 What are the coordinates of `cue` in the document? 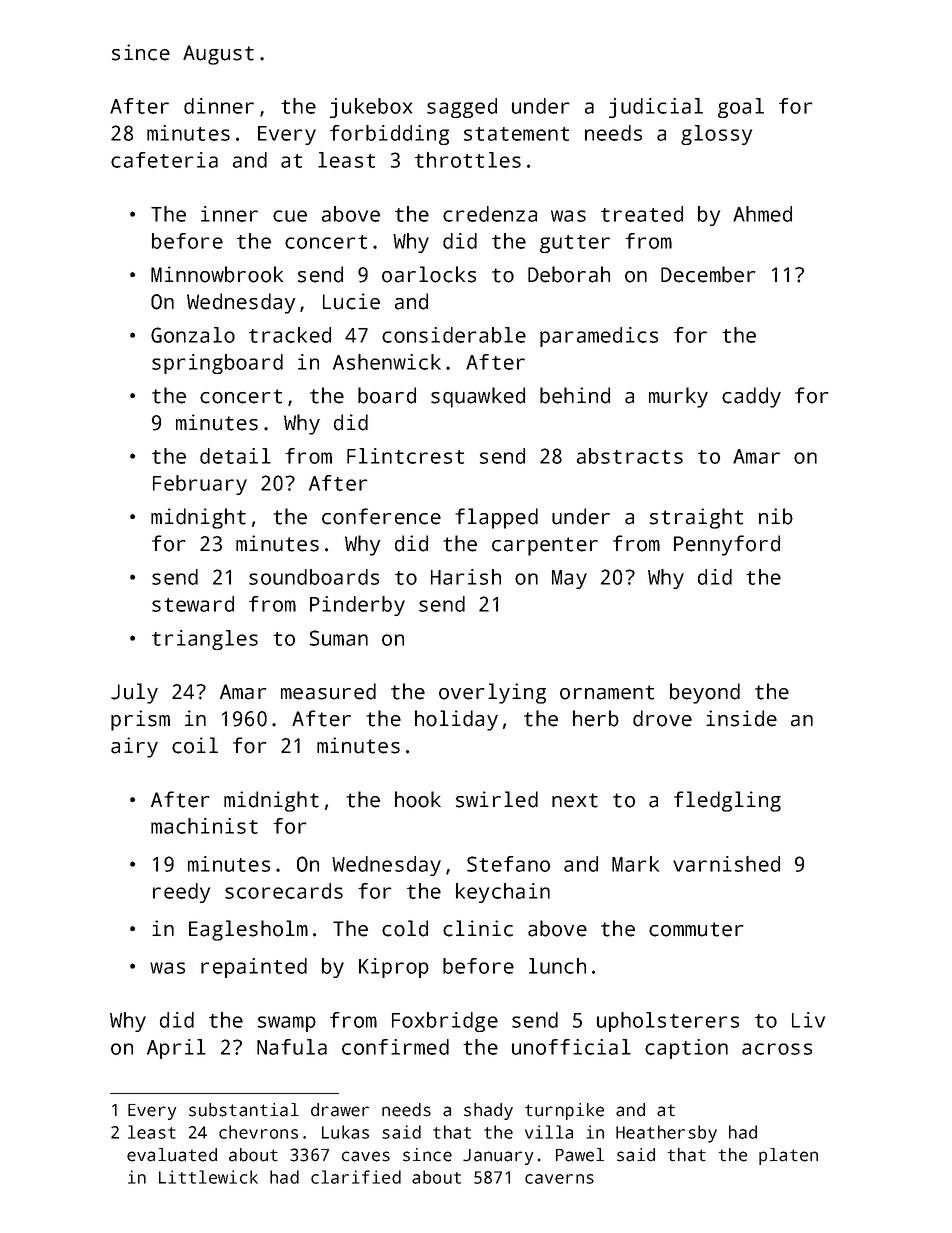 It's located at (290, 216).
